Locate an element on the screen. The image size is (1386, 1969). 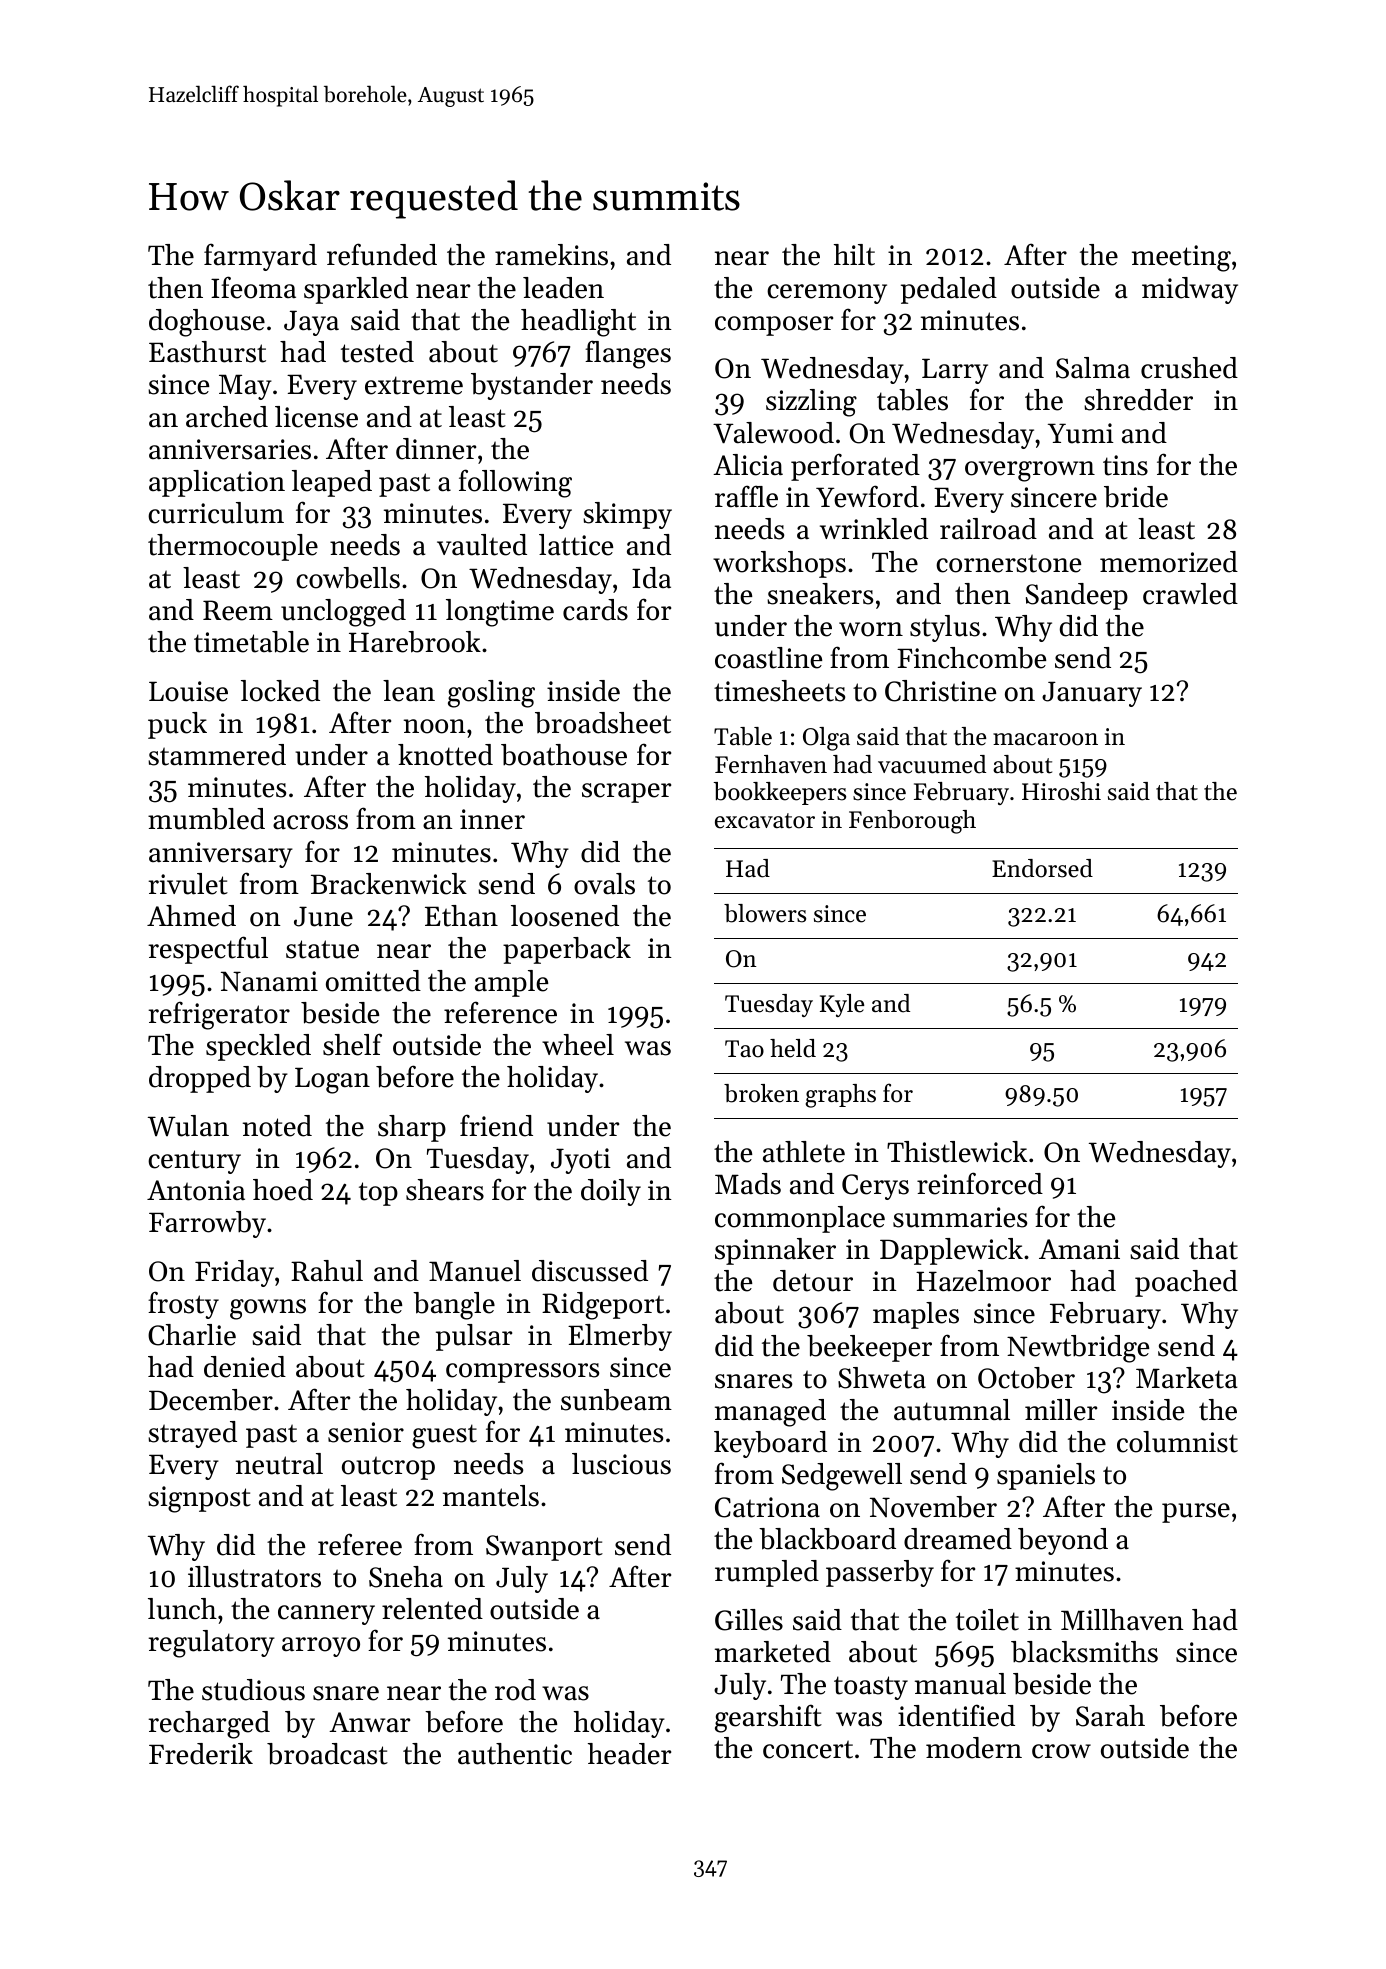
curriculum is located at coordinates (216, 513).
